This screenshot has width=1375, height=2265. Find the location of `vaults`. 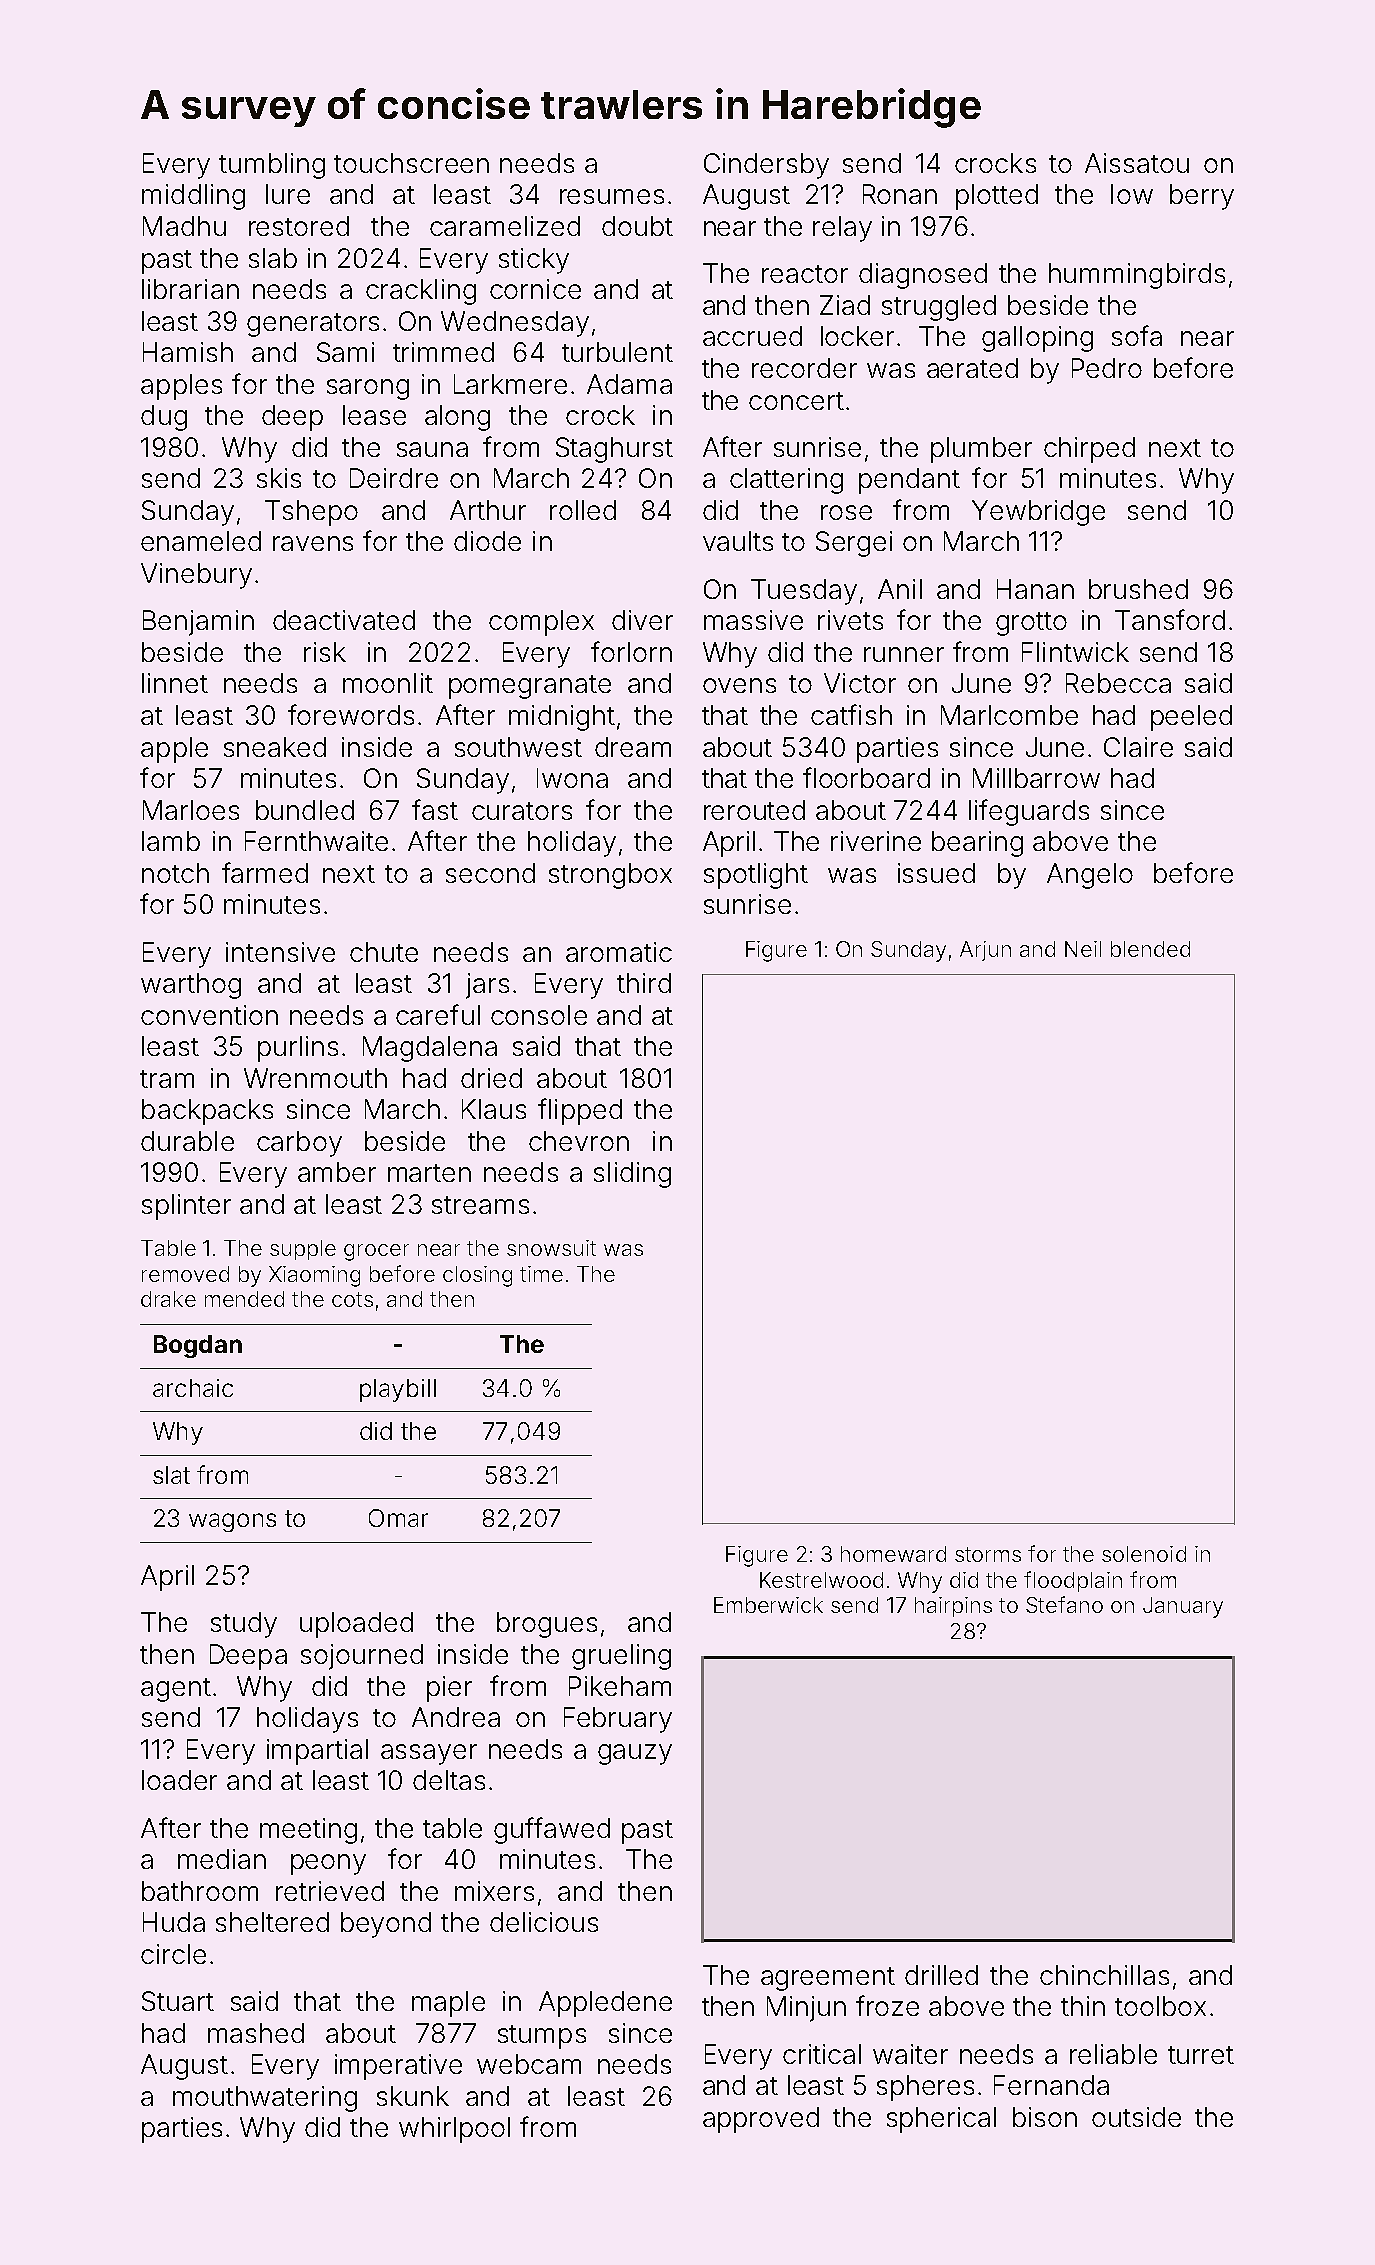

vaults is located at coordinates (738, 541).
